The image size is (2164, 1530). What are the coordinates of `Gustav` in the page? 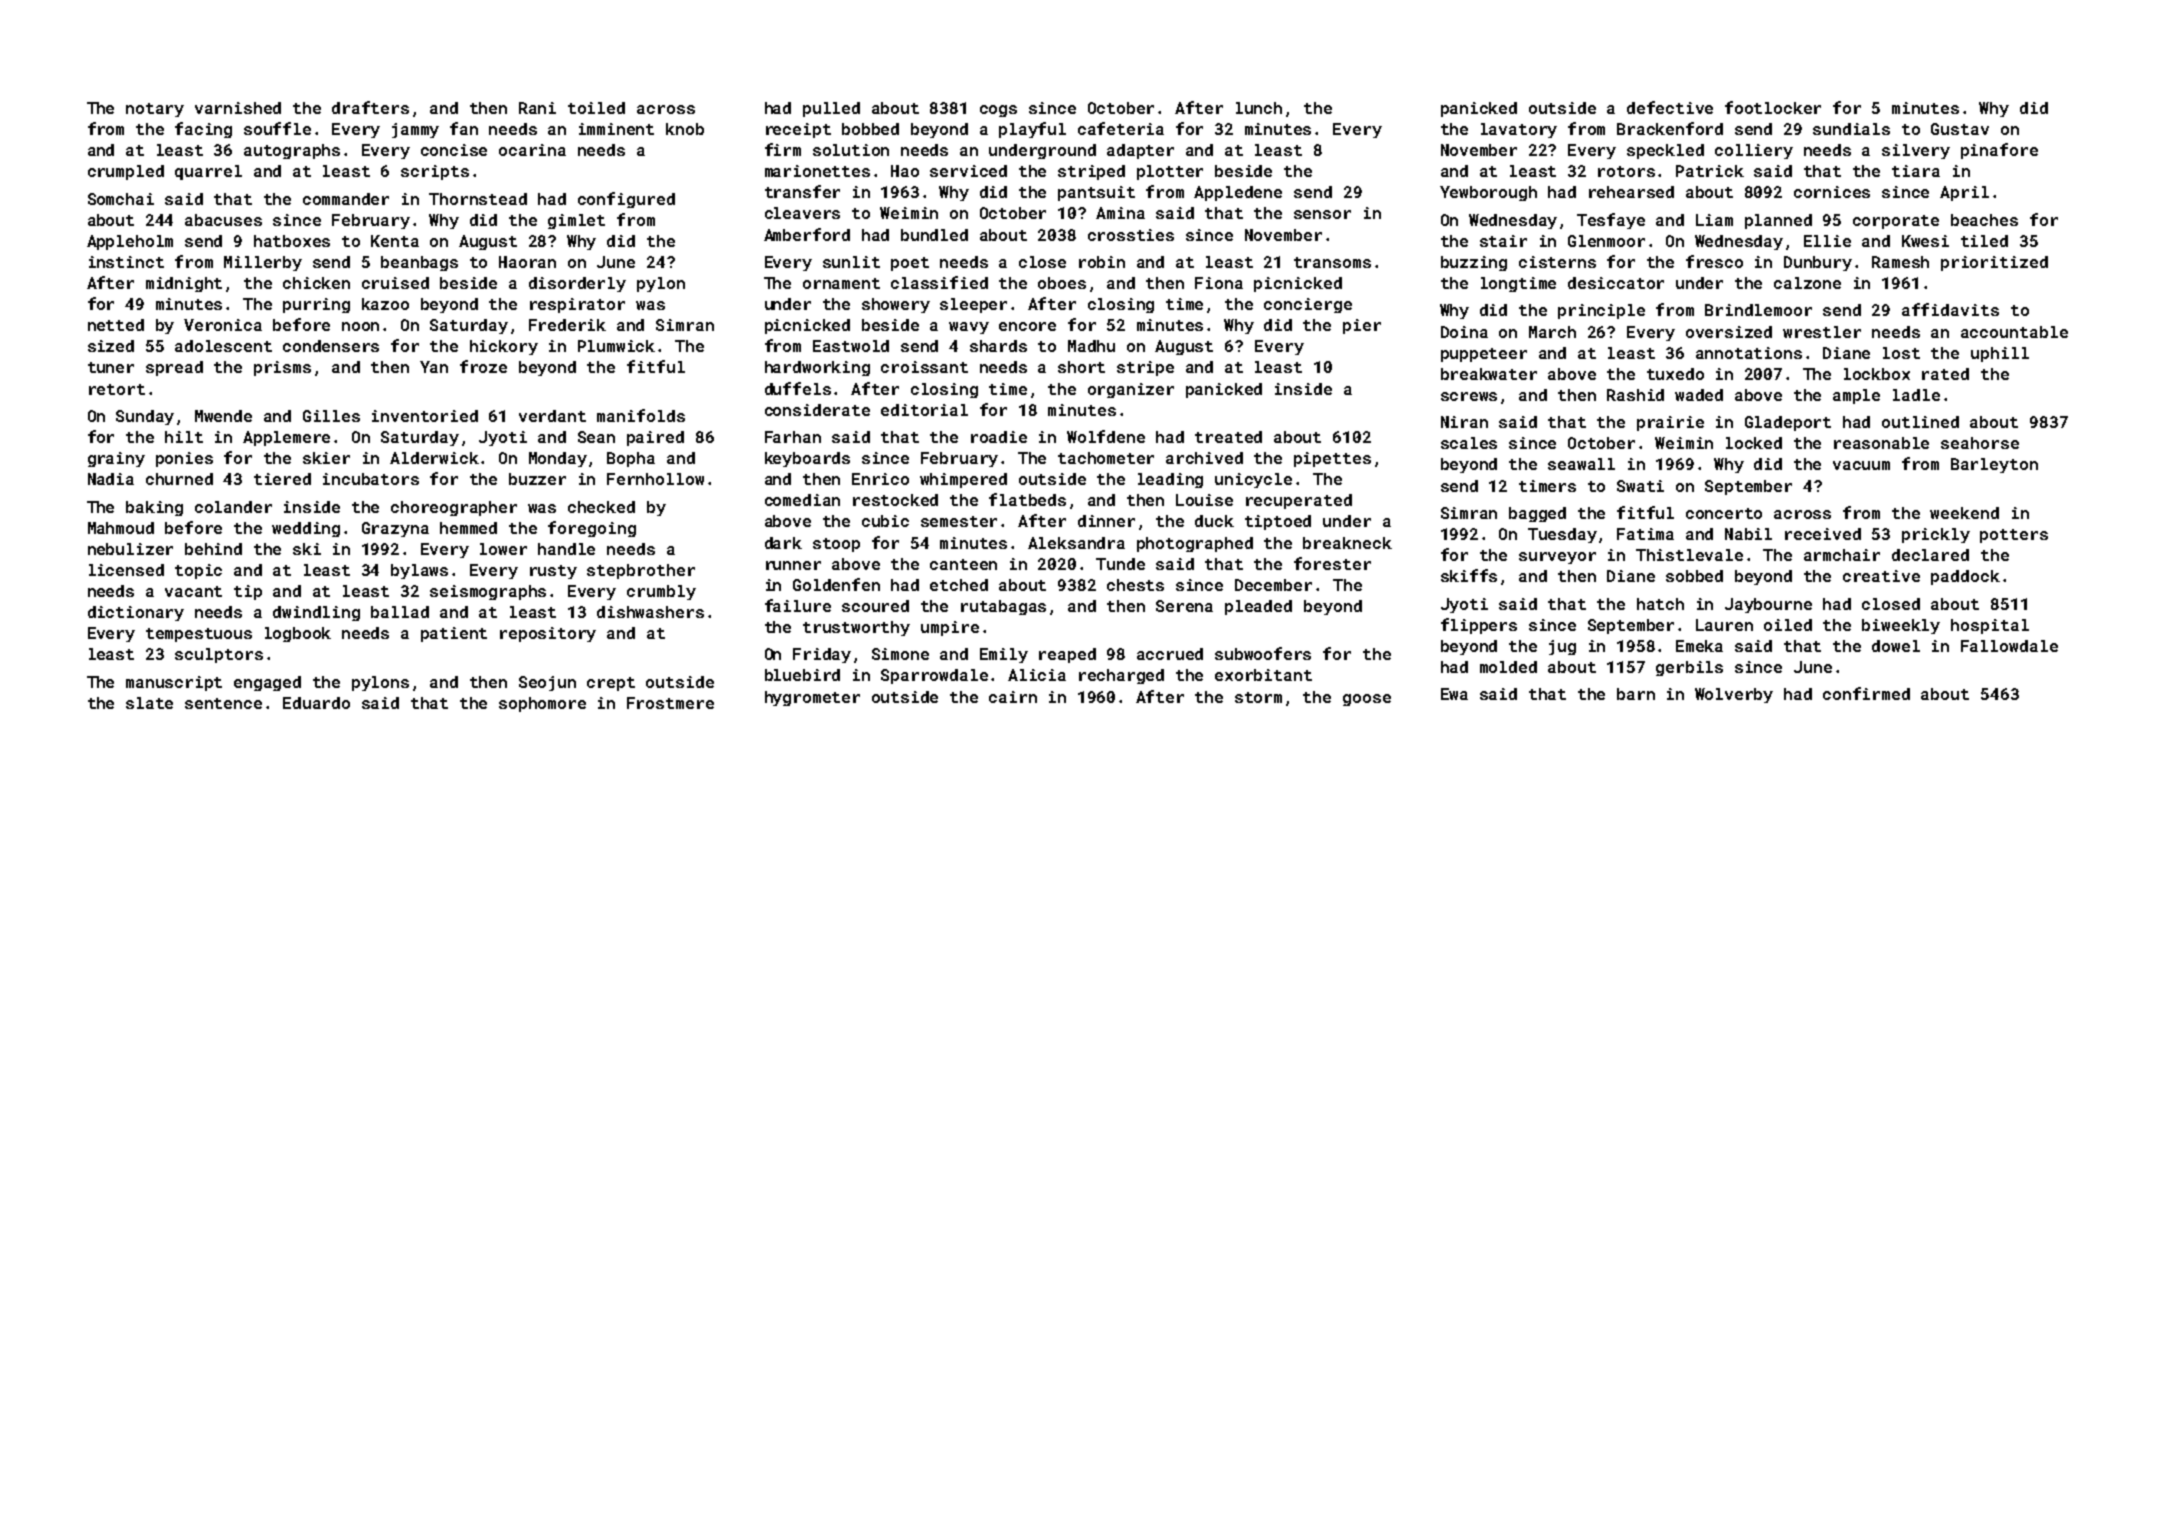 It's located at (1960, 129).
